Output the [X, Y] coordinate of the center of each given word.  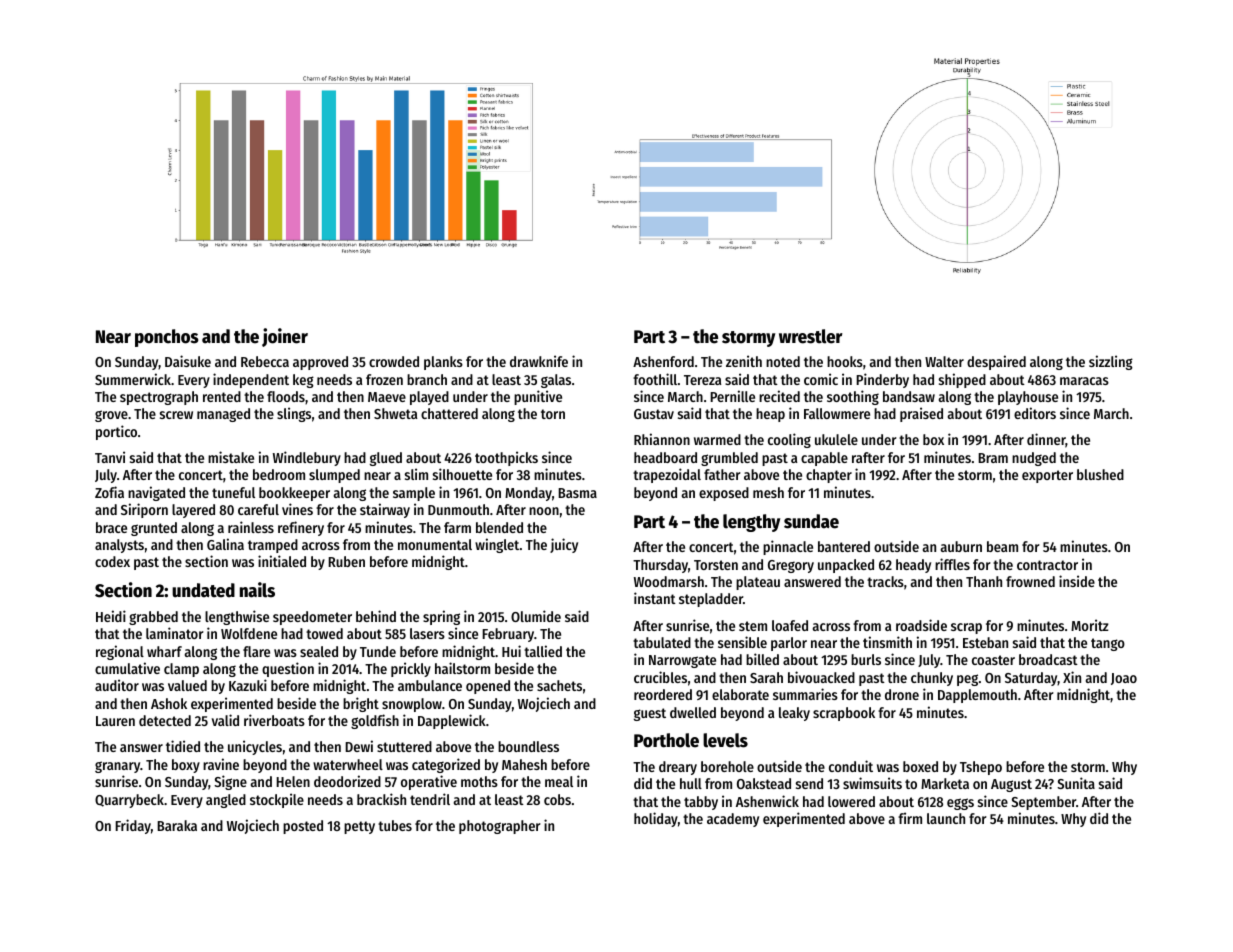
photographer [500, 827]
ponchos [167, 338]
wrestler [811, 336]
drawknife [539, 361]
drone [902, 694]
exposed [724, 494]
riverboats [274, 720]
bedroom [279, 474]
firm [910, 818]
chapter [829, 476]
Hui [511, 651]
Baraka [177, 825]
